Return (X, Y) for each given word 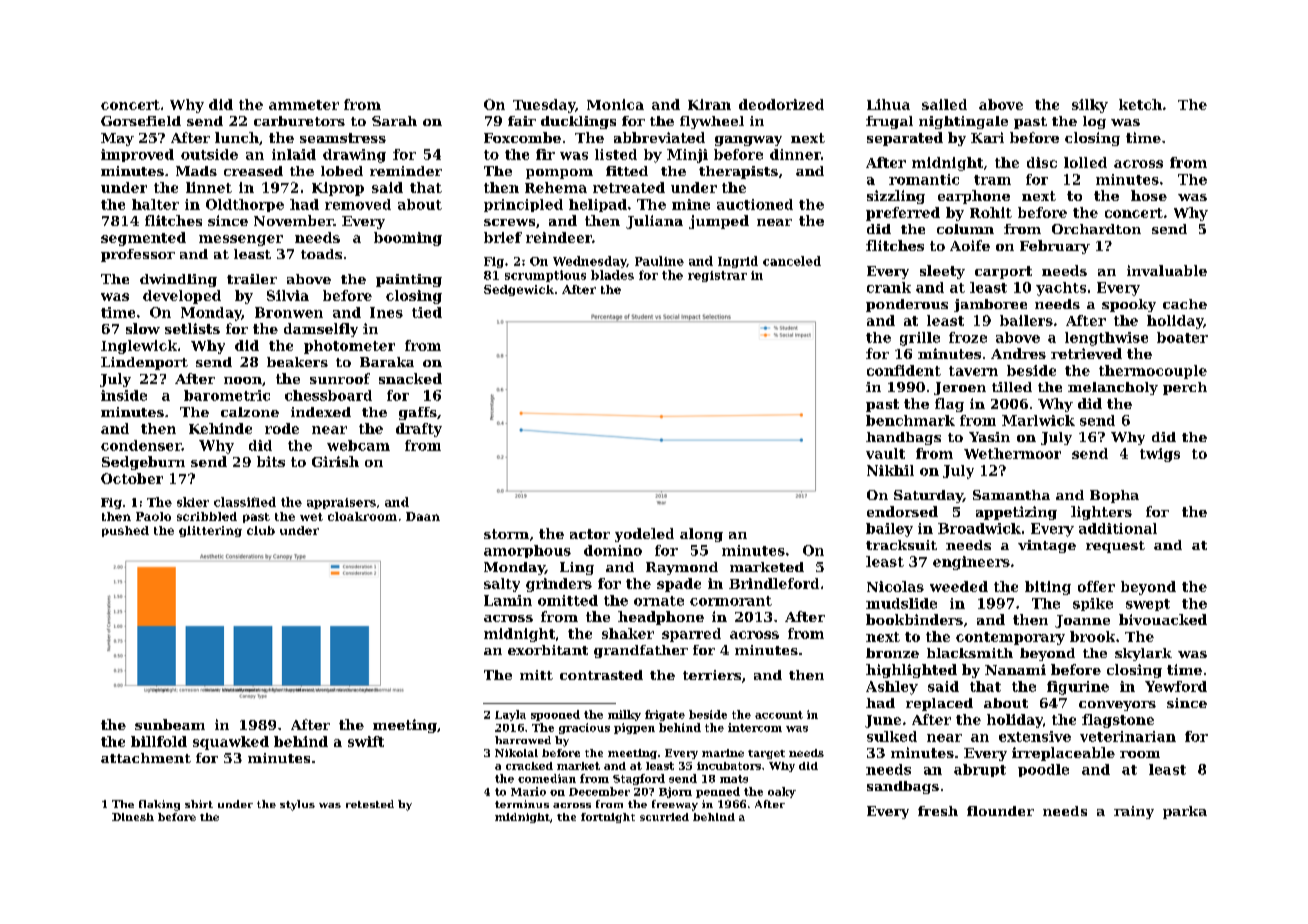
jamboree (990, 305)
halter (155, 204)
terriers (712, 675)
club (261, 530)
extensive (1035, 736)
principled (523, 205)
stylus (297, 805)
